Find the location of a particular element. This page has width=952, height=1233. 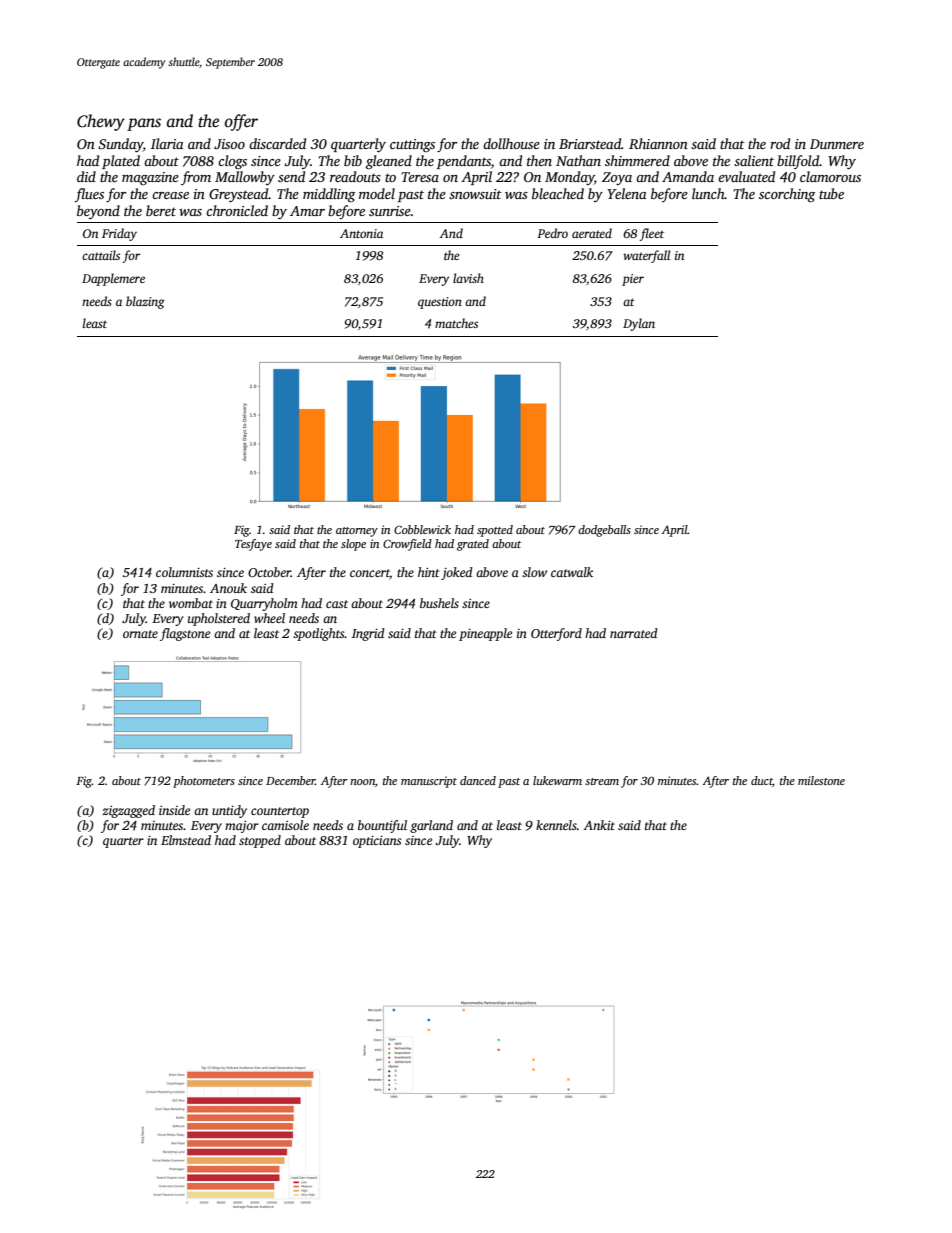

Anouk is located at coordinates (228, 588).
